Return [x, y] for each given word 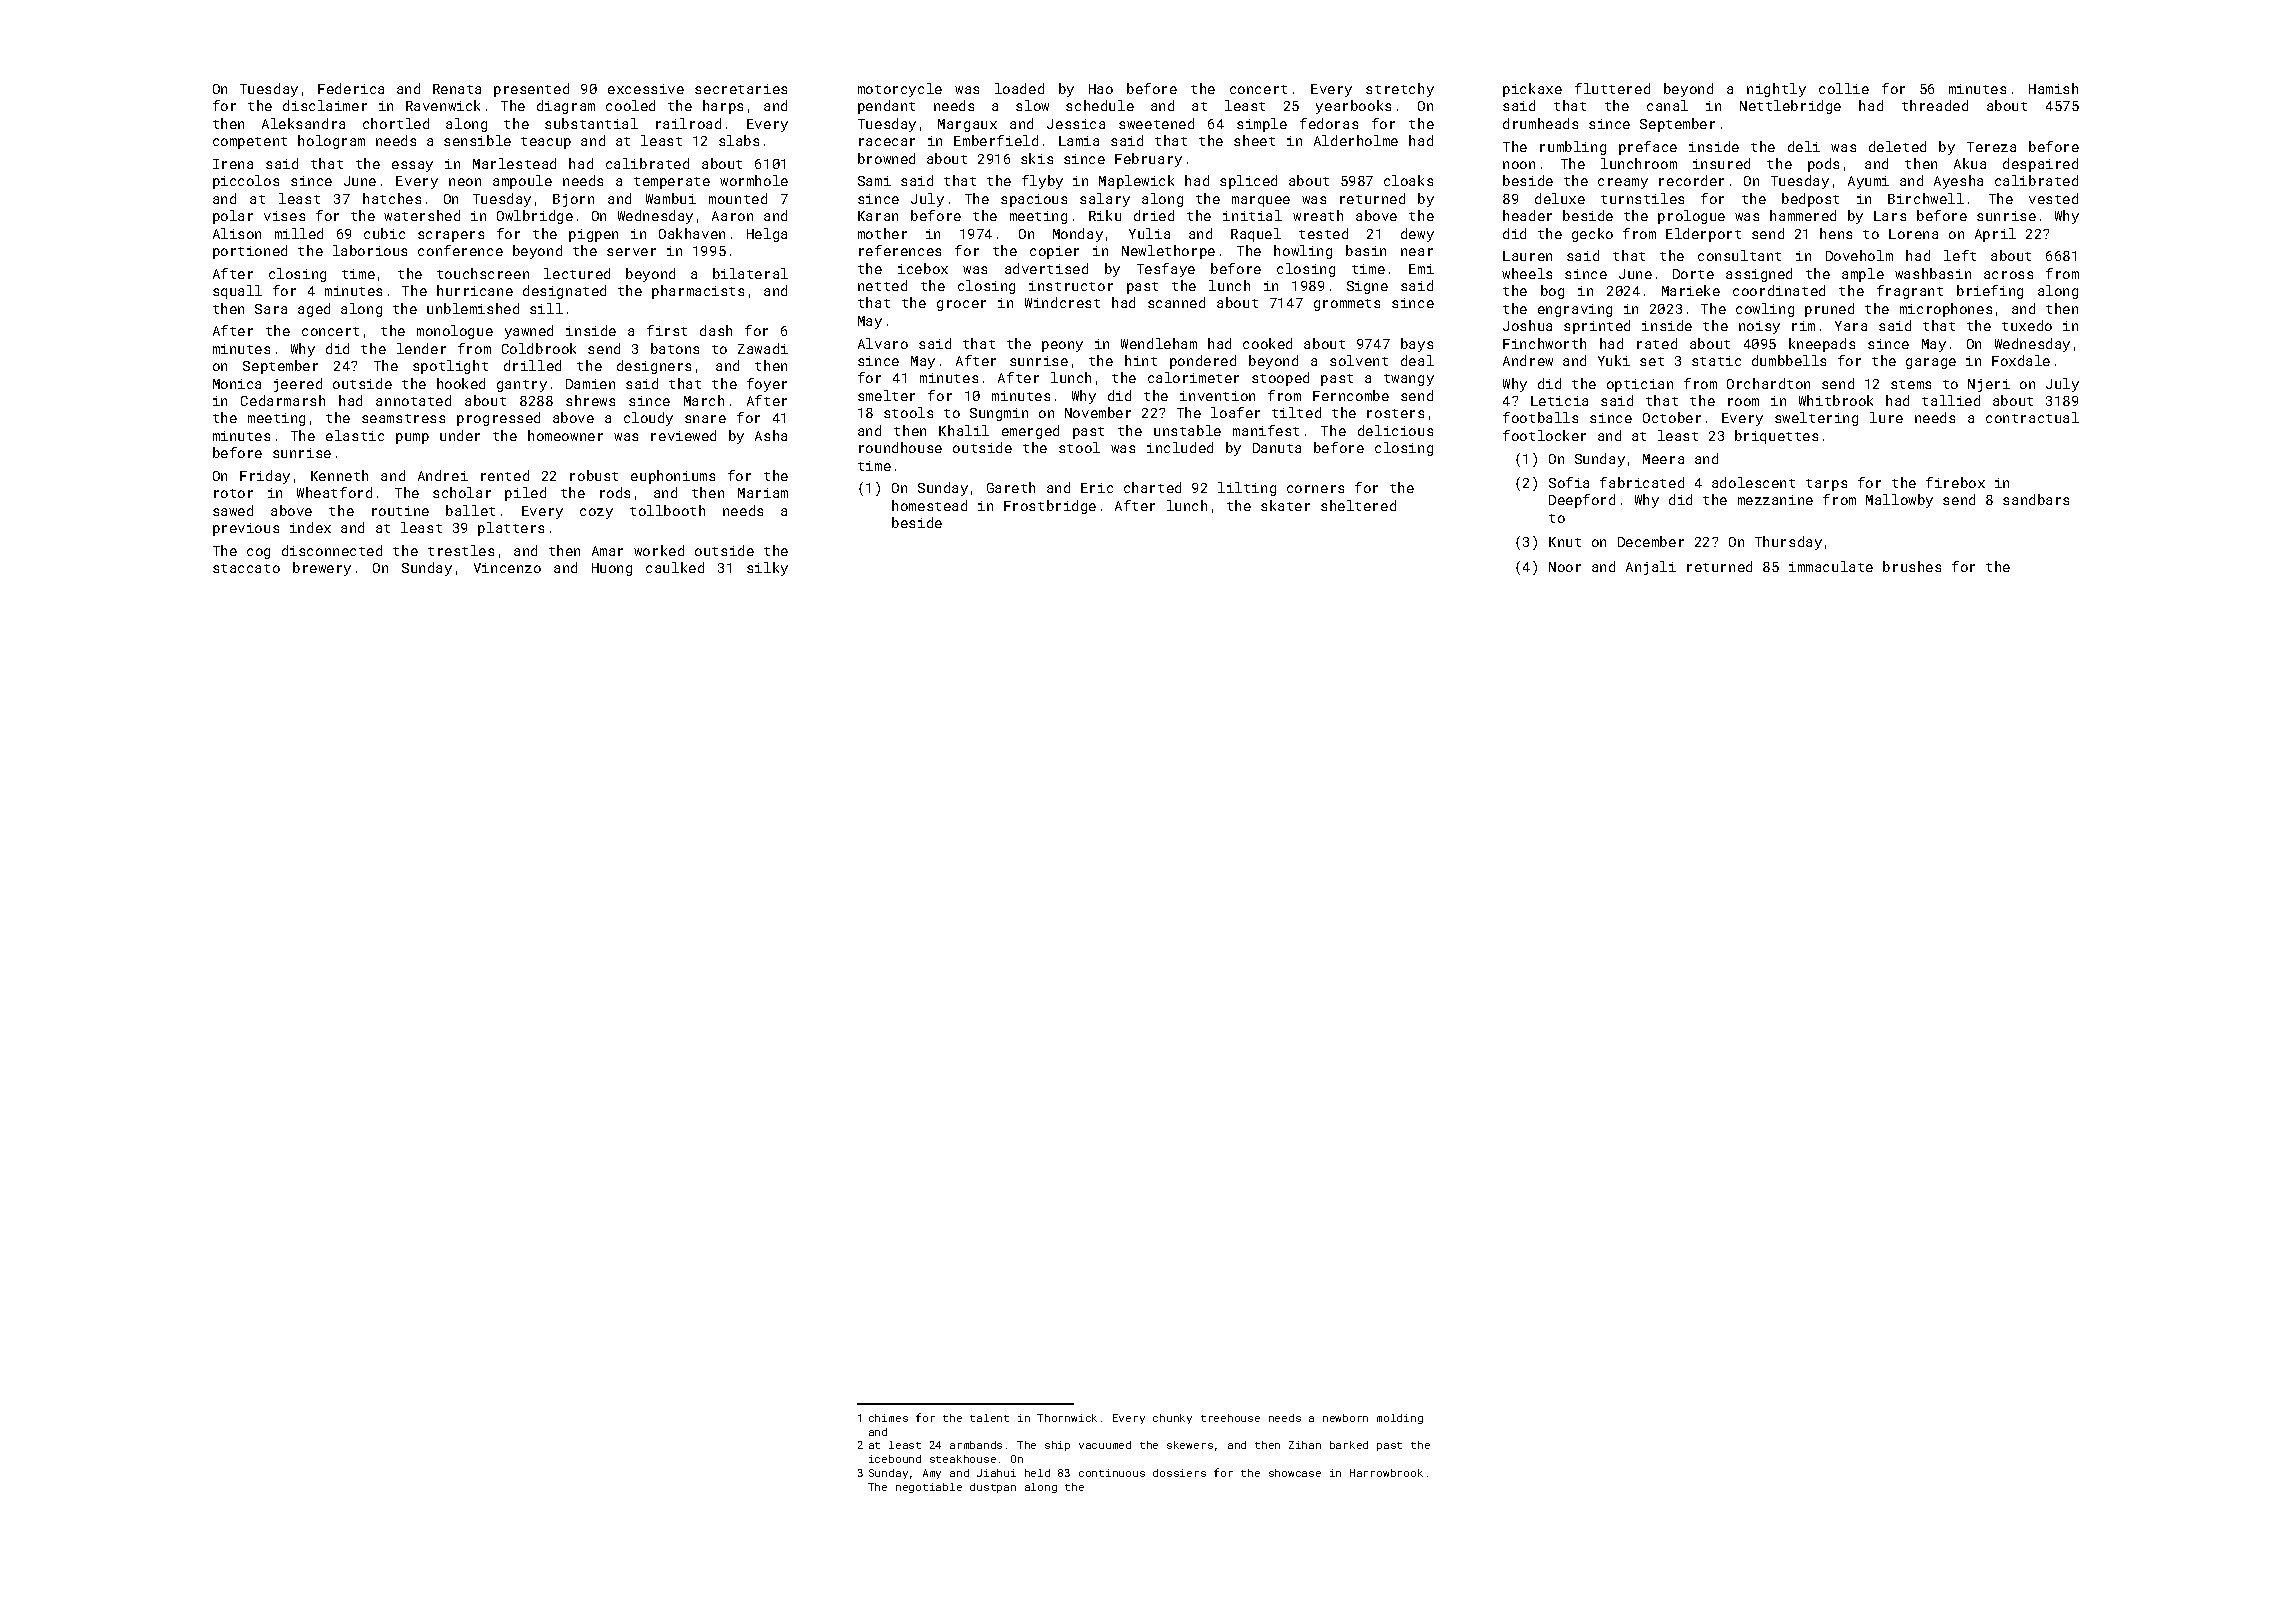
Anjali [1651, 568]
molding [1400, 1419]
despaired [2040, 165]
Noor [1565, 567]
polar [233, 217]
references [900, 250]
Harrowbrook [1386, 1473]
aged [314, 310]
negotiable [929, 1488]
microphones [1946, 310]
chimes [888, 1418]
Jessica [1076, 124]
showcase [1295, 1473]
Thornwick [1067, 1418]
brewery [322, 569]
